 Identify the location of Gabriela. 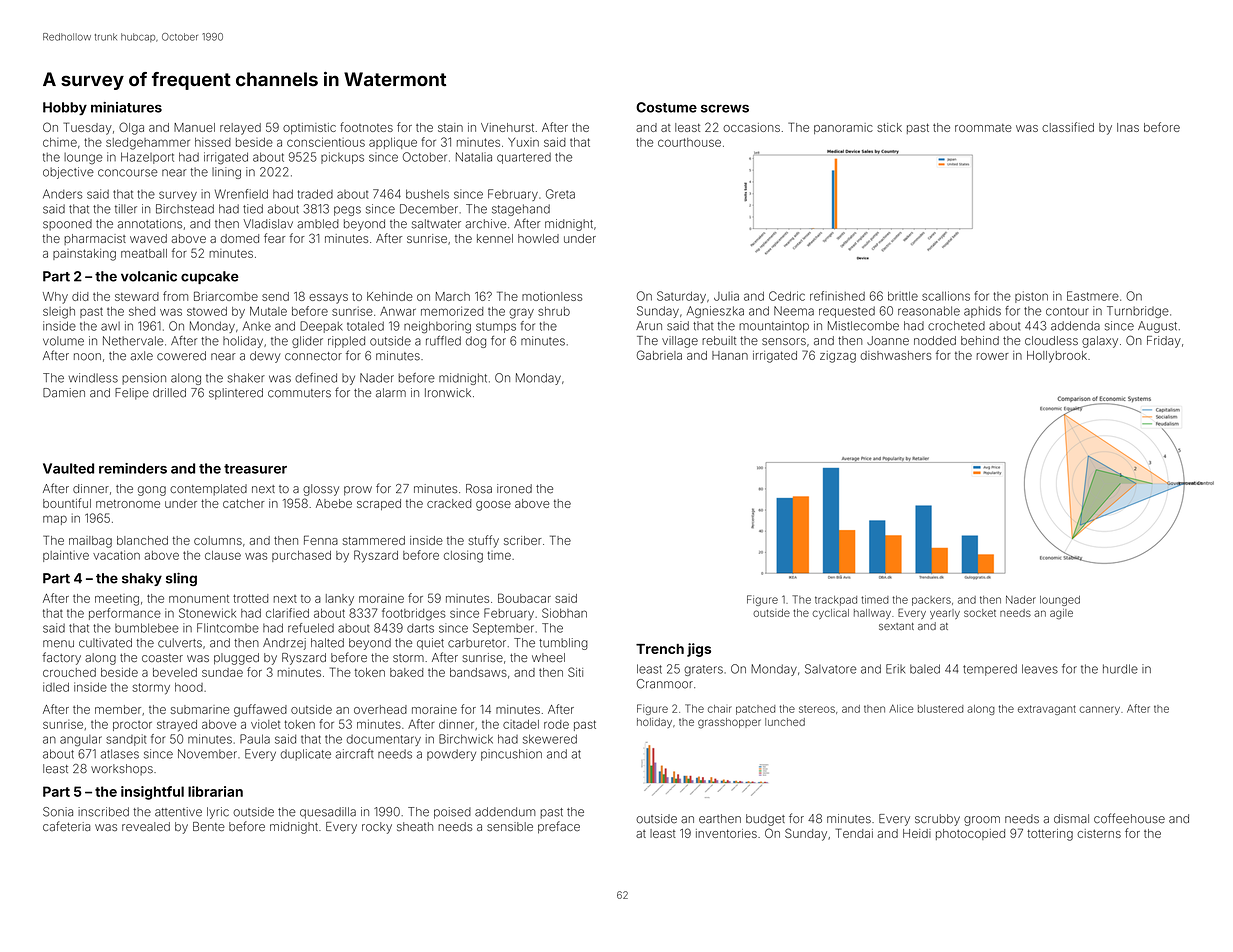
(659, 355).
